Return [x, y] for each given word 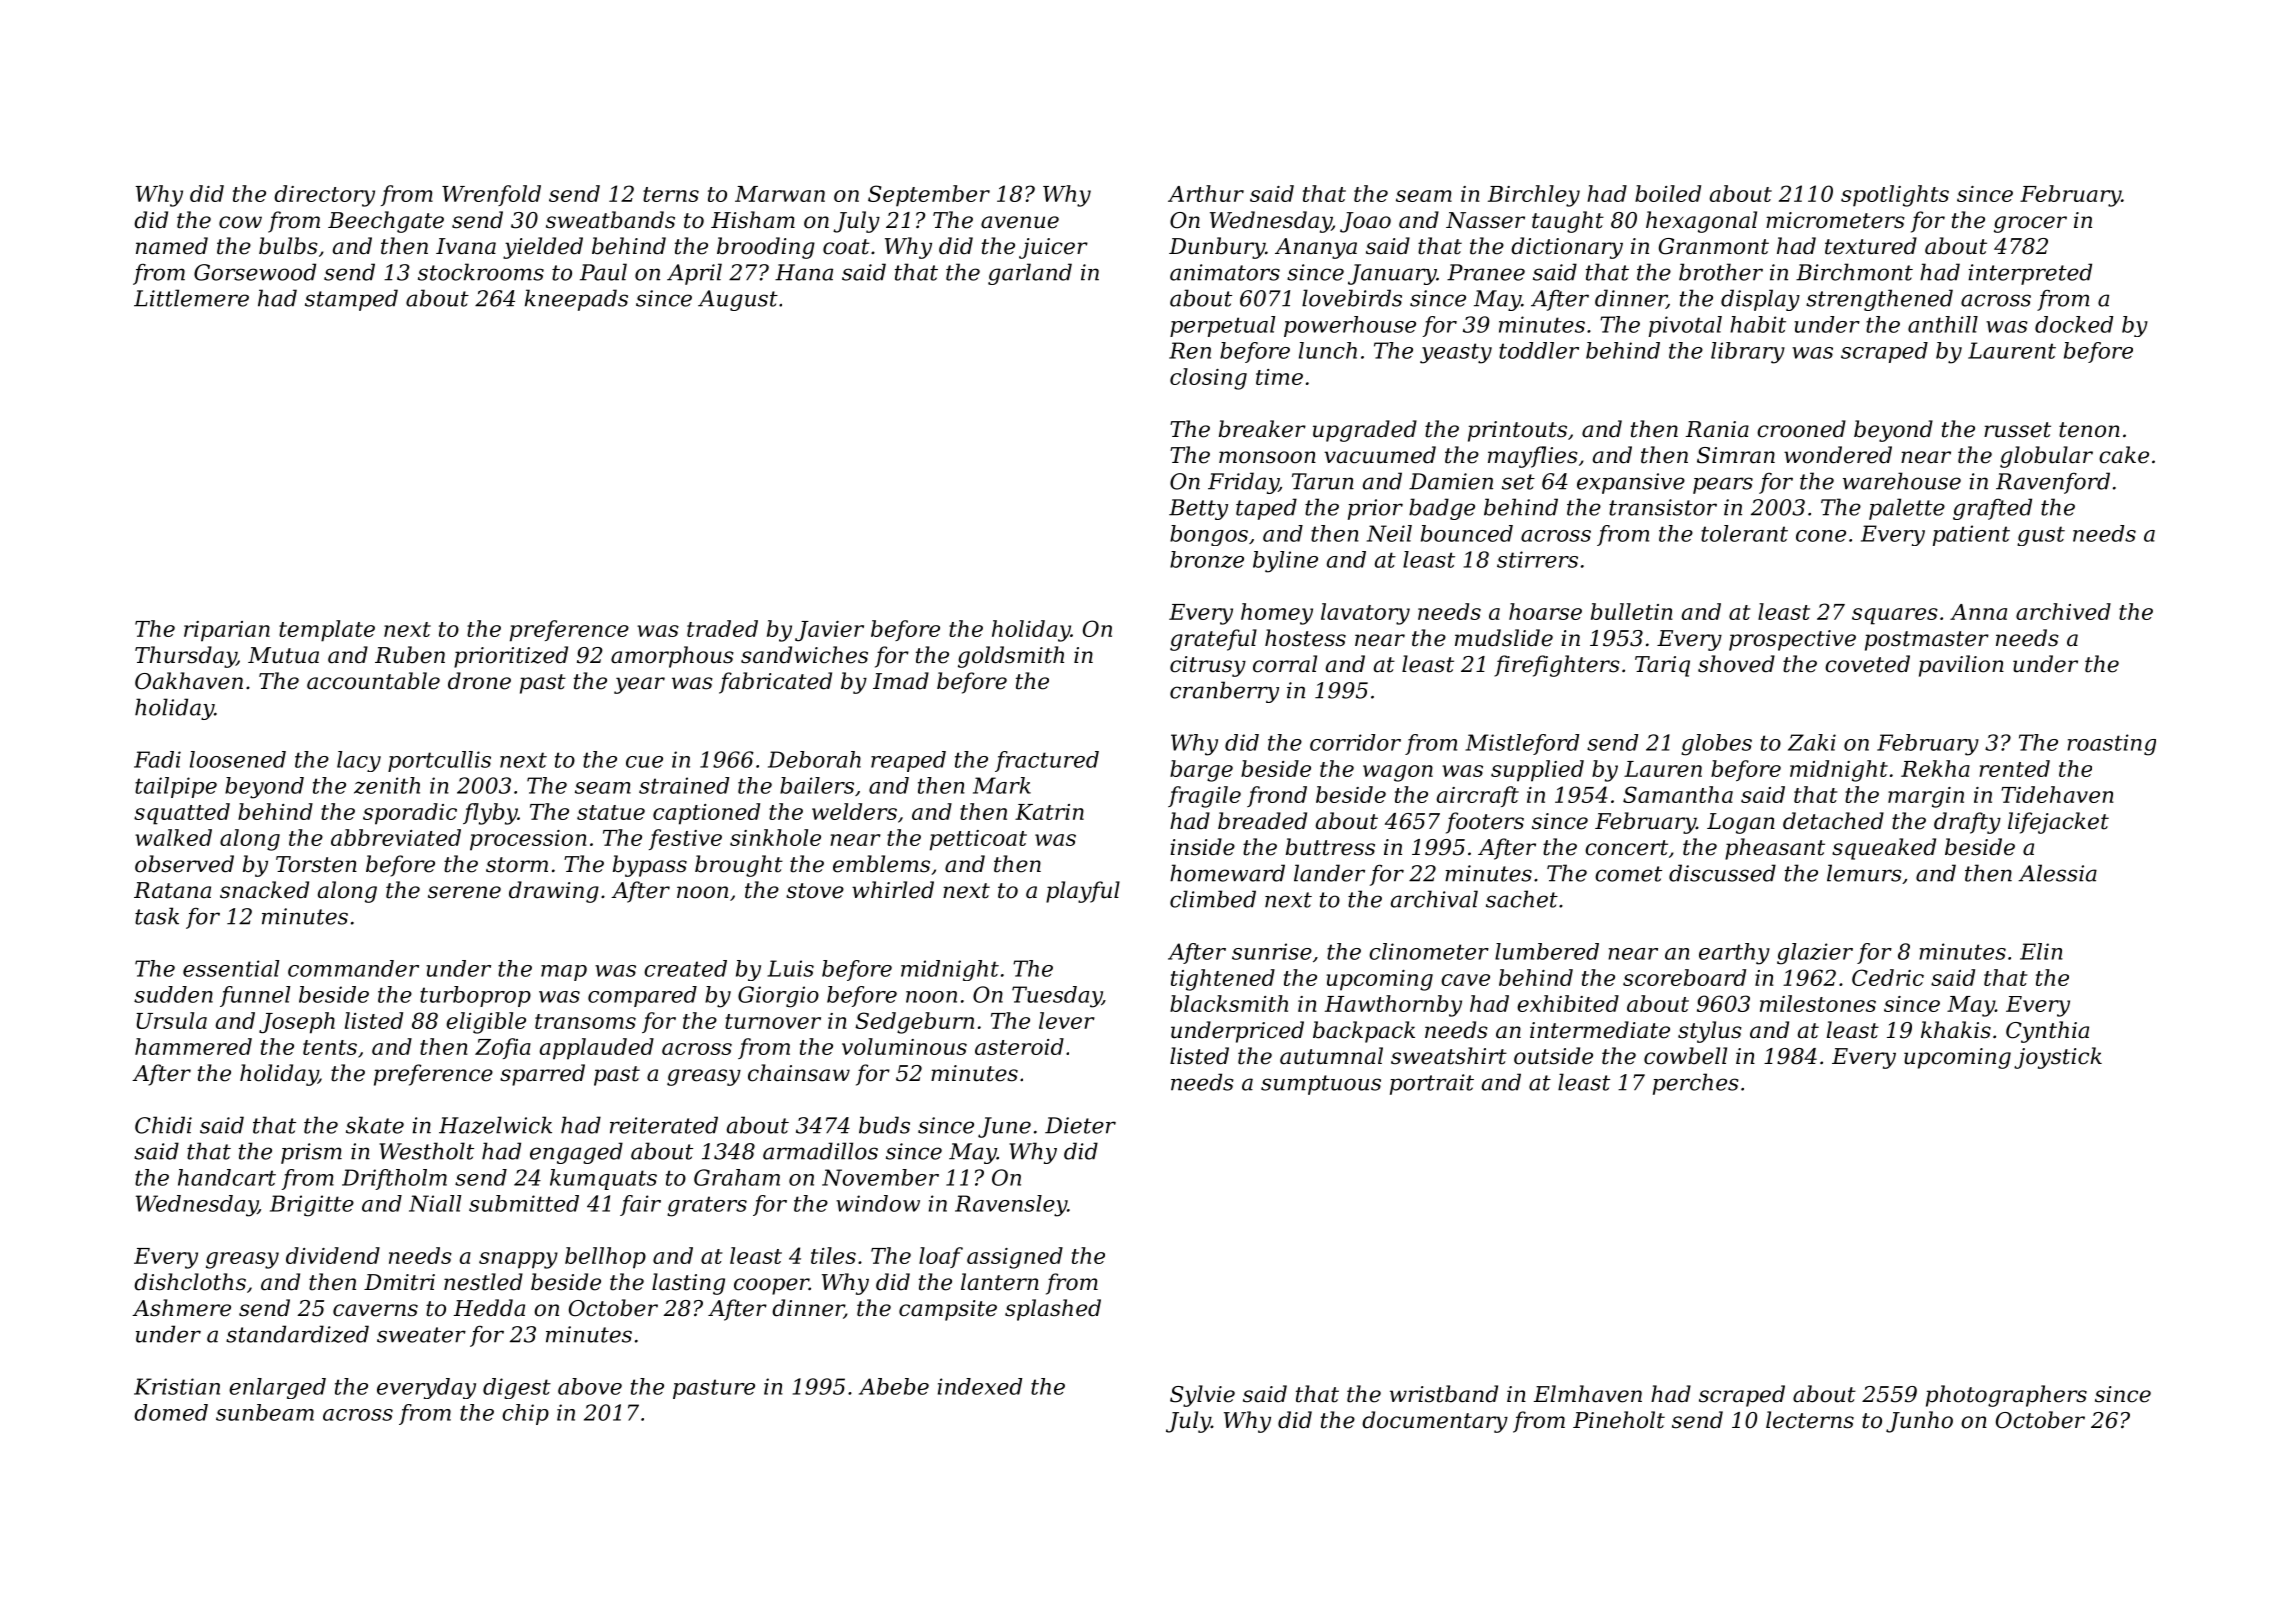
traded [722, 628]
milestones [1818, 1003]
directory [324, 196]
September [929, 196]
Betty [1198, 509]
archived [2063, 611]
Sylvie [1202, 1396]
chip [525, 1414]
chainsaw [799, 1073]
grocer [2030, 224]
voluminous [904, 1046]
